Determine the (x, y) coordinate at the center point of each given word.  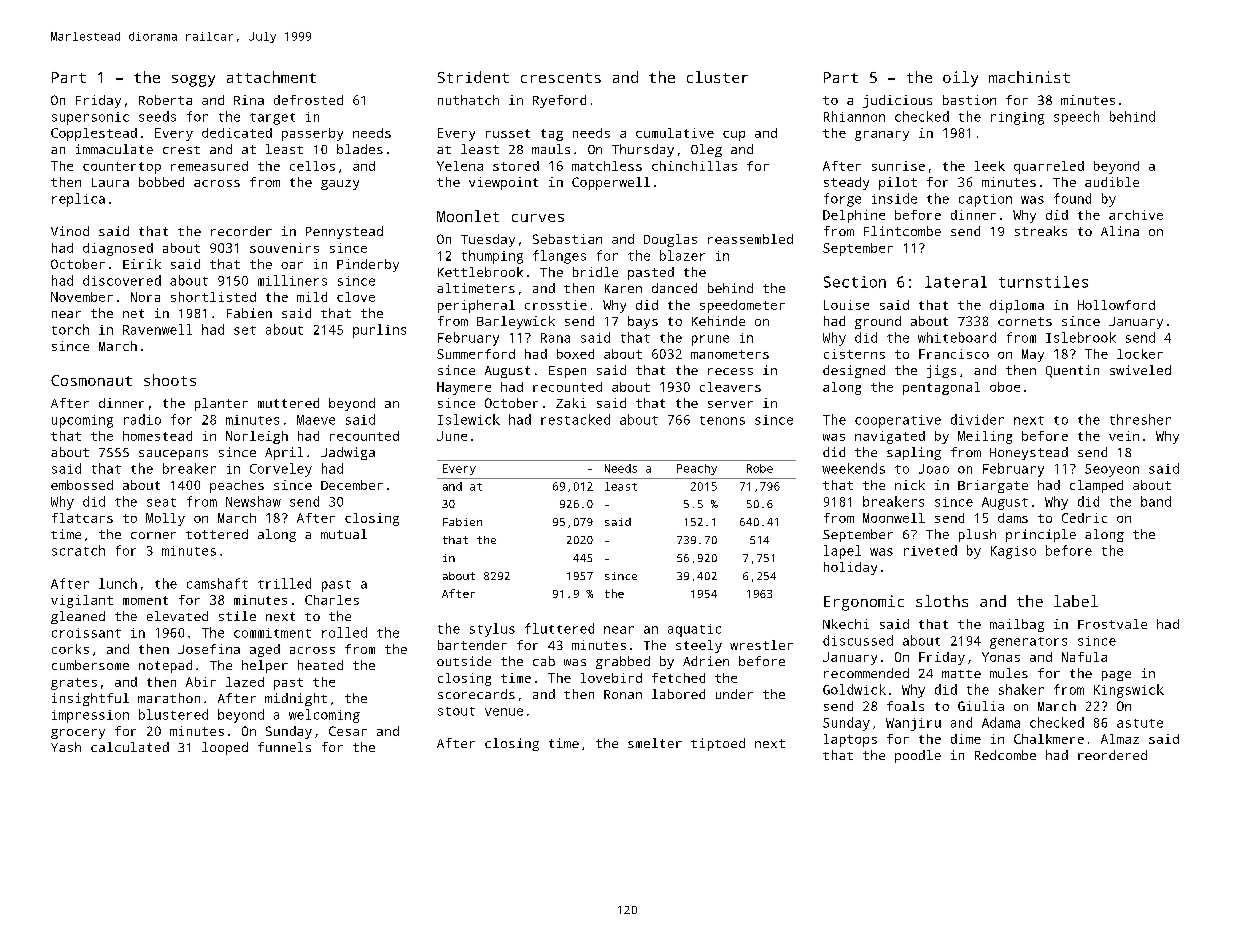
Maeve (316, 420)
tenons (722, 420)
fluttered (559, 628)
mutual (344, 534)
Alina (1120, 231)
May (1033, 355)
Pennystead (344, 232)
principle (1041, 535)
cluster (717, 77)
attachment (271, 77)
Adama (1001, 722)
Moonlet (468, 216)
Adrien (706, 661)
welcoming (324, 716)
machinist (1029, 77)
